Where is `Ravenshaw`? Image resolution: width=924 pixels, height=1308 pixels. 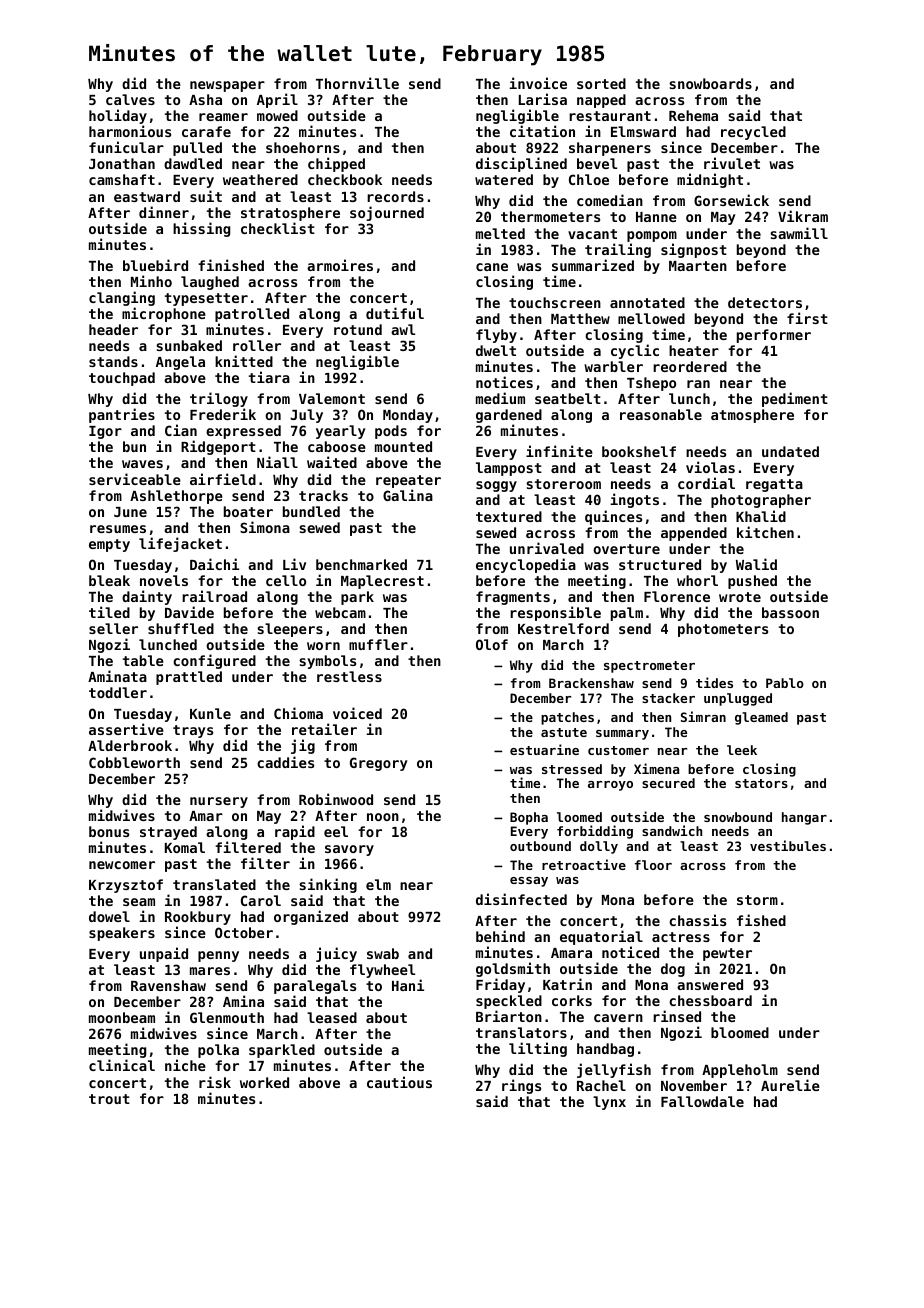
Ravenshaw is located at coordinates (168, 985).
